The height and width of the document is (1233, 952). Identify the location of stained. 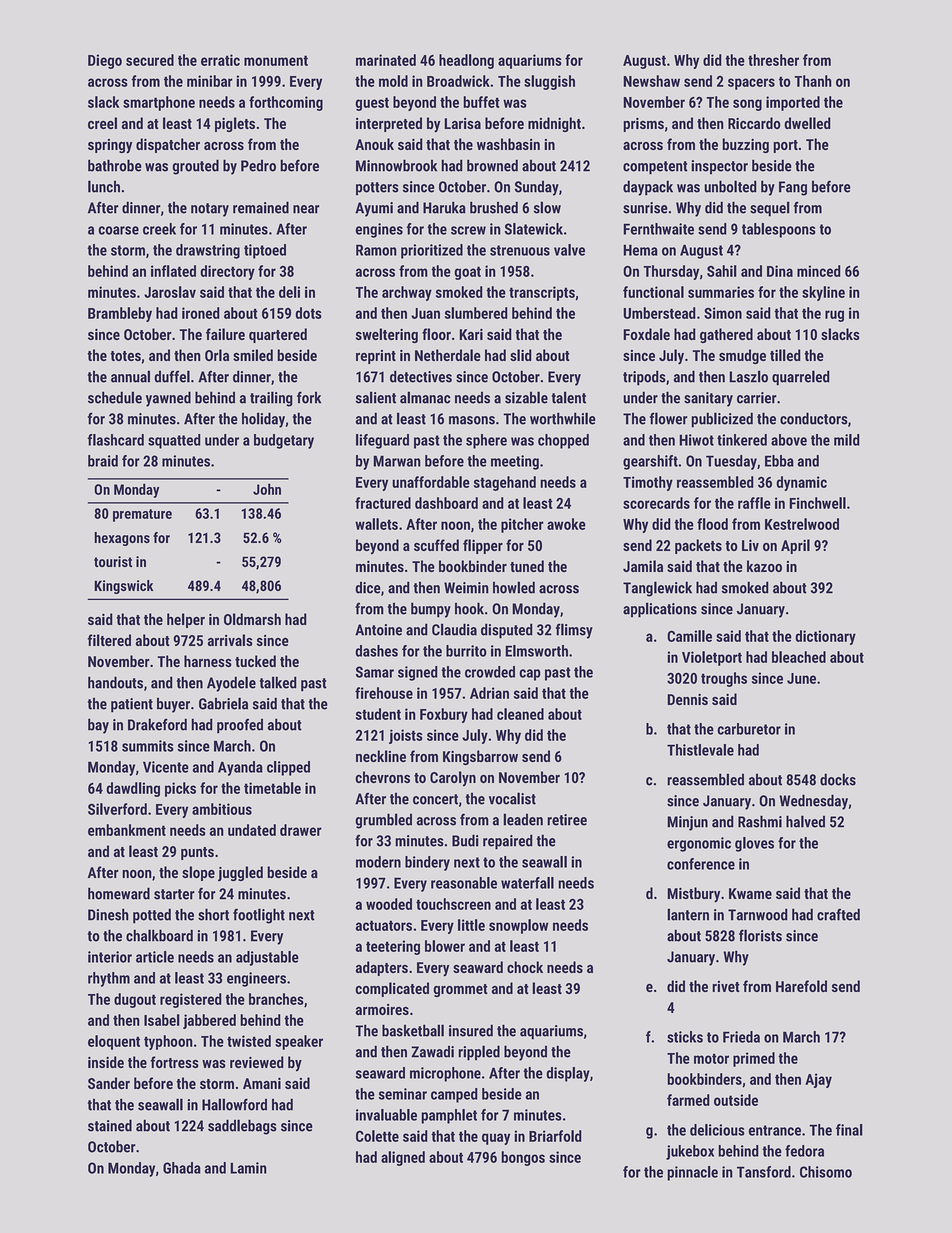
(110, 1125).
